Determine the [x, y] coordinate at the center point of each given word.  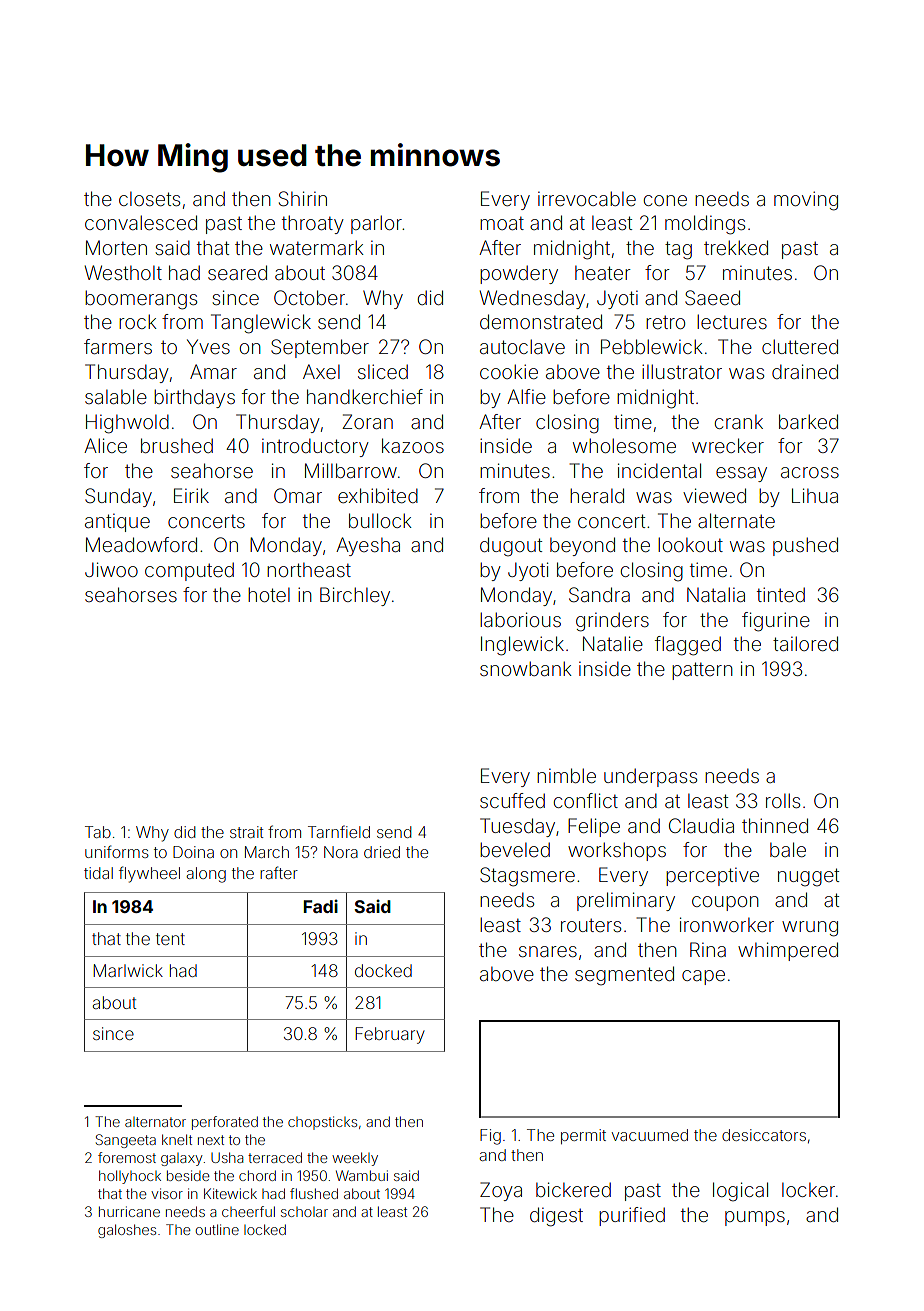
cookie [509, 371]
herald [597, 495]
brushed [177, 445]
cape [703, 977]
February [390, 1035]
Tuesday [517, 827]
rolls [783, 800]
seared [237, 272]
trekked [736, 247]
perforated [225, 1123]
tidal [98, 873]
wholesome [624, 445]
